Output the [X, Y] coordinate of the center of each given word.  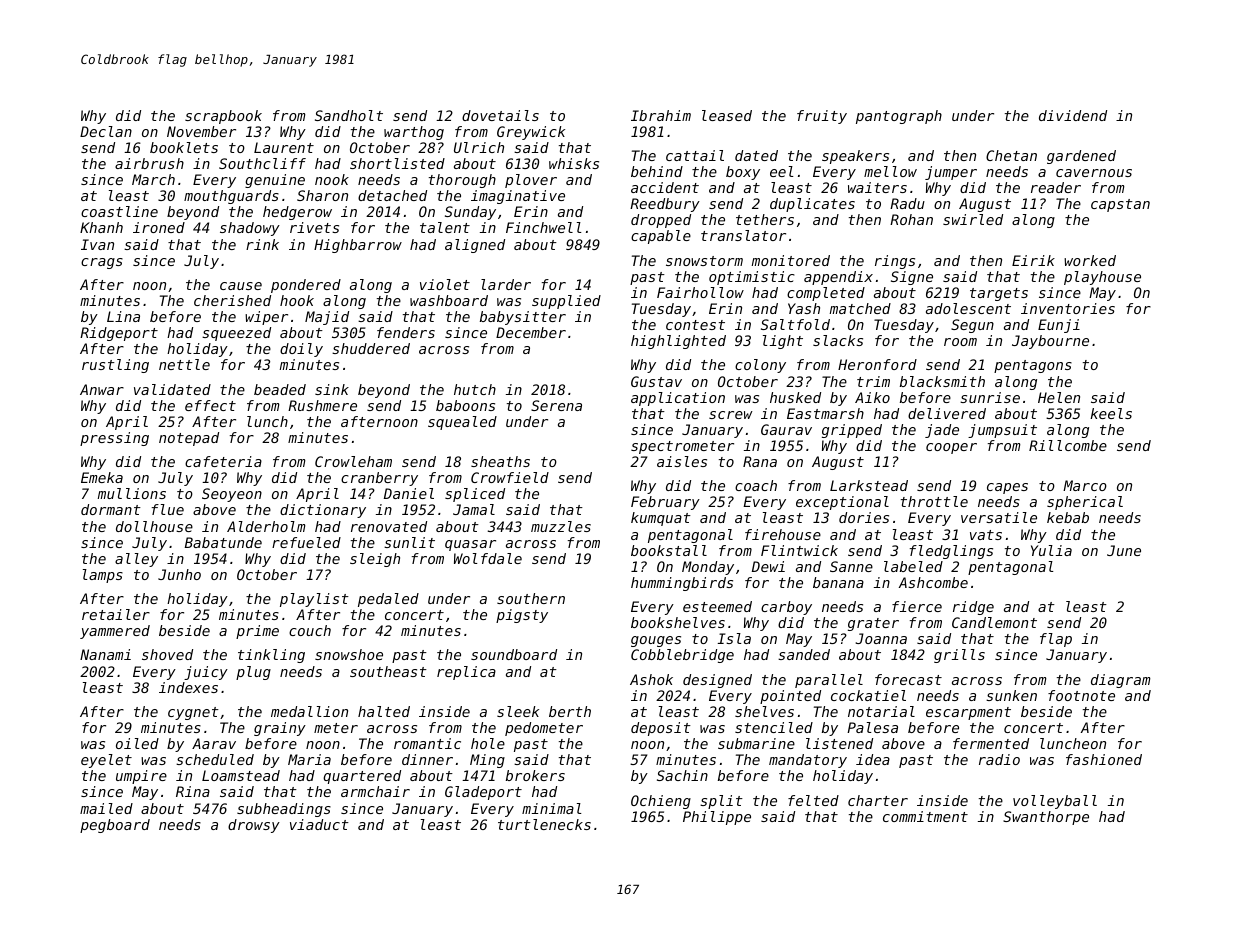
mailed [106, 808]
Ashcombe [933, 582]
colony [760, 366]
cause [241, 286]
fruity [822, 117]
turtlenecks [544, 824]
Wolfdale [488, 558]
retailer [116, 614]
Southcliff [262, 163]
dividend [1073, 115]
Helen [1059, 397]
